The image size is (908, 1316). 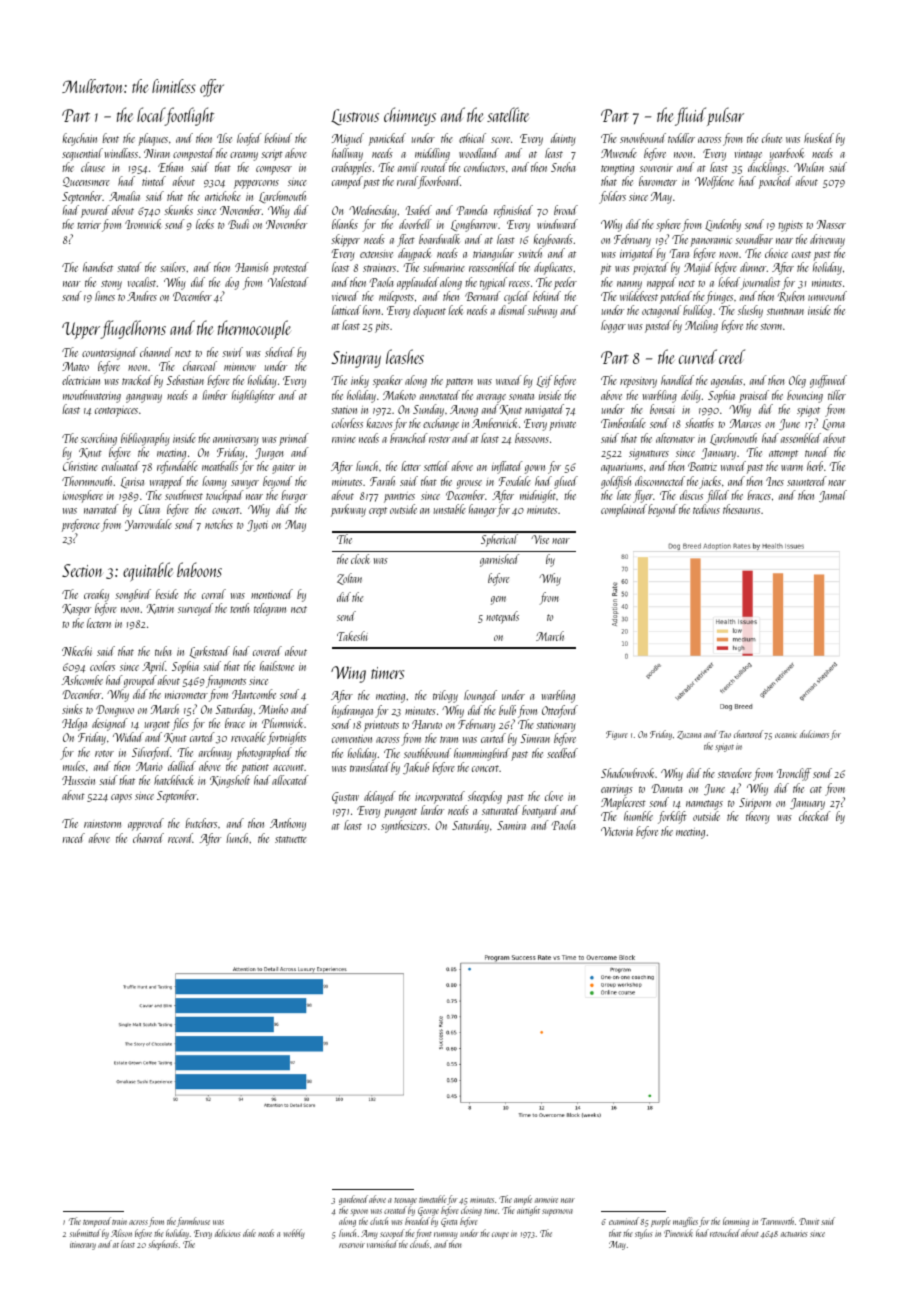 I want to click on allocated, so click(x=290, y=780).
